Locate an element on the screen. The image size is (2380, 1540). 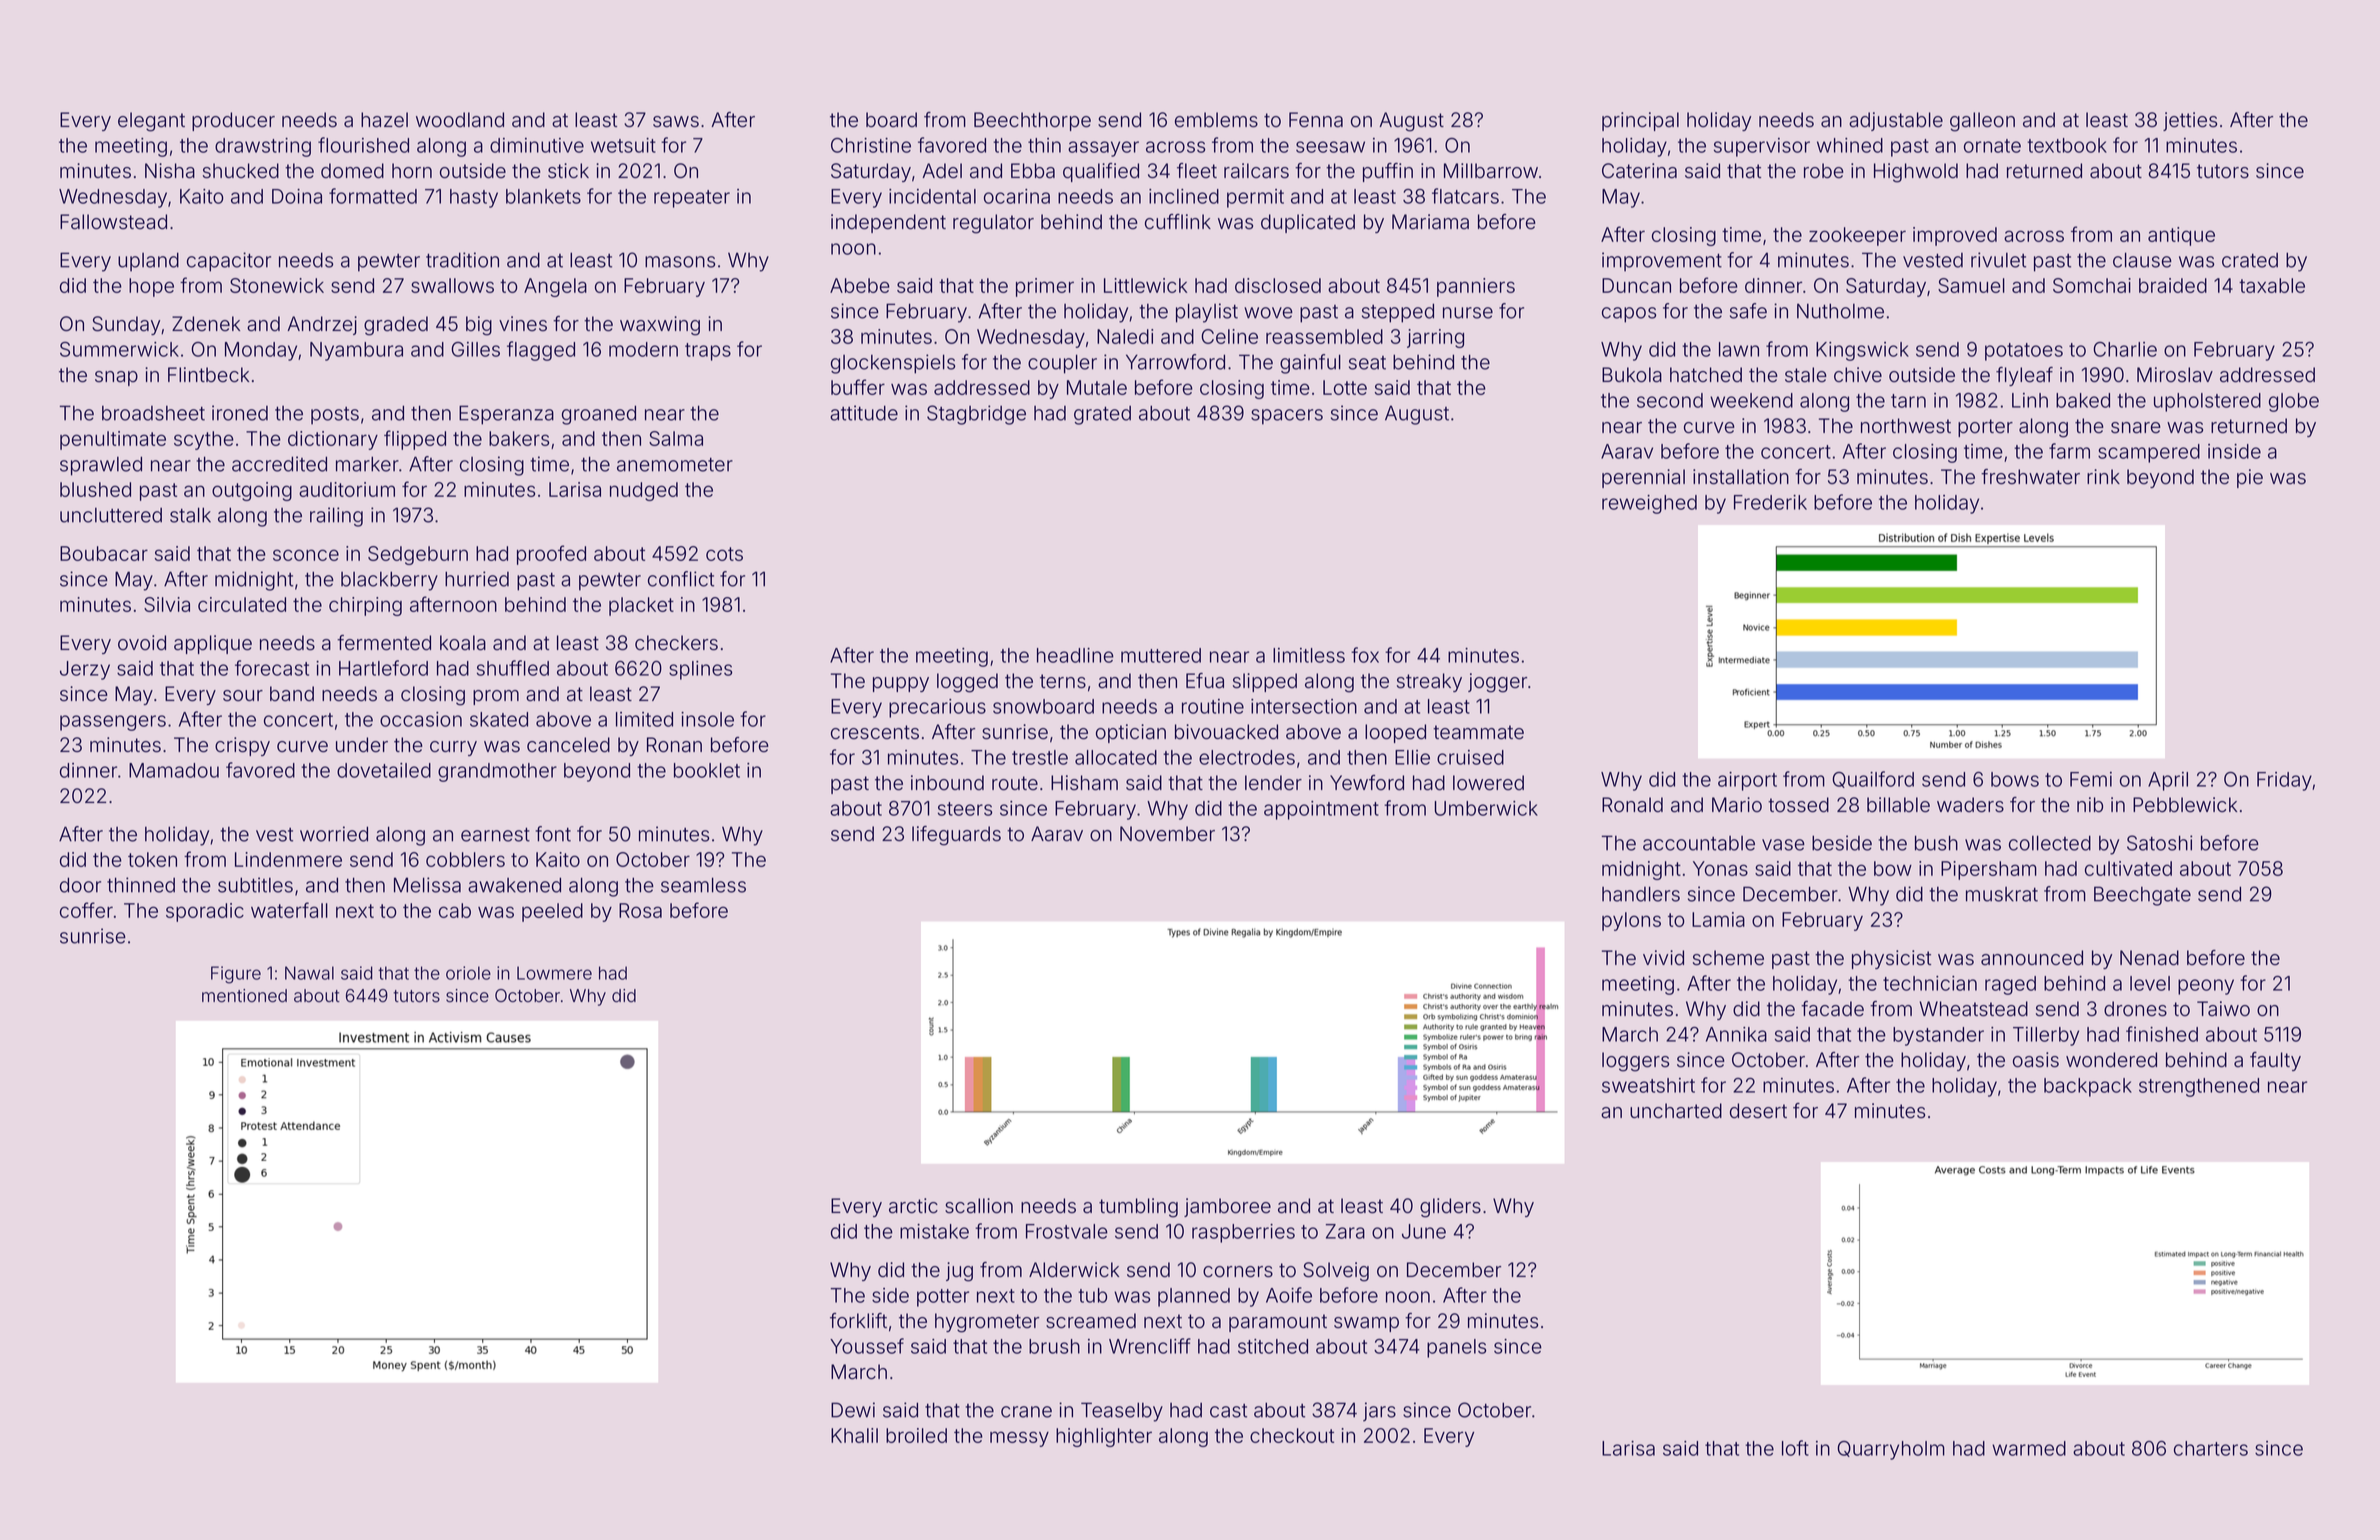
passengers is located at coordinates (113, 723).
